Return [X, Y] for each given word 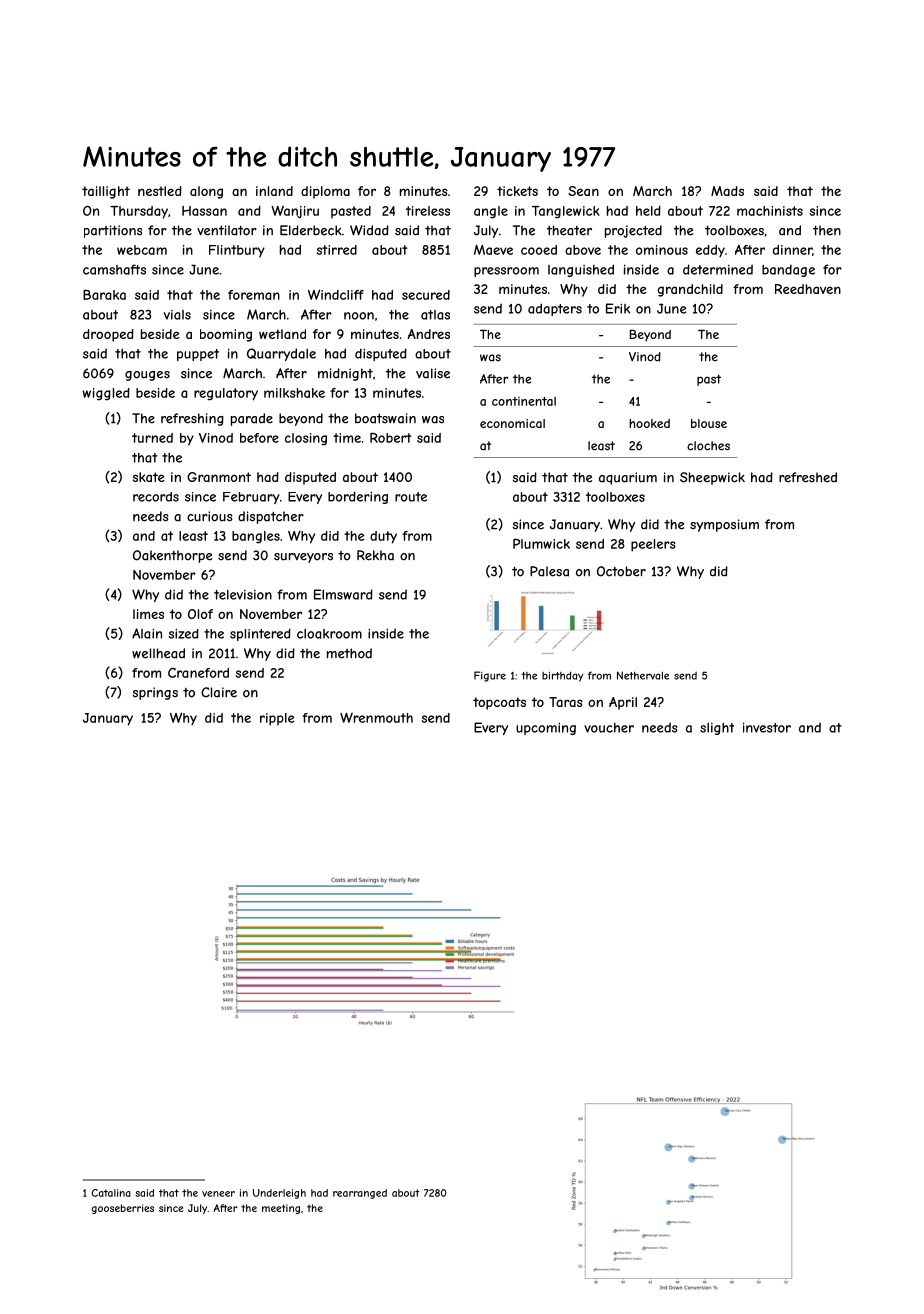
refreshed [808, 477]
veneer [218, 1194]
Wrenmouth [376, 718]
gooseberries [123, 1209]
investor [767, 727]
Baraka [104, 295]
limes [148, 614]
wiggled [106, 394]
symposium [724, 525]
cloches [708, 446]
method [349, 653]
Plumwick [541, 543]
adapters [555, 309]
